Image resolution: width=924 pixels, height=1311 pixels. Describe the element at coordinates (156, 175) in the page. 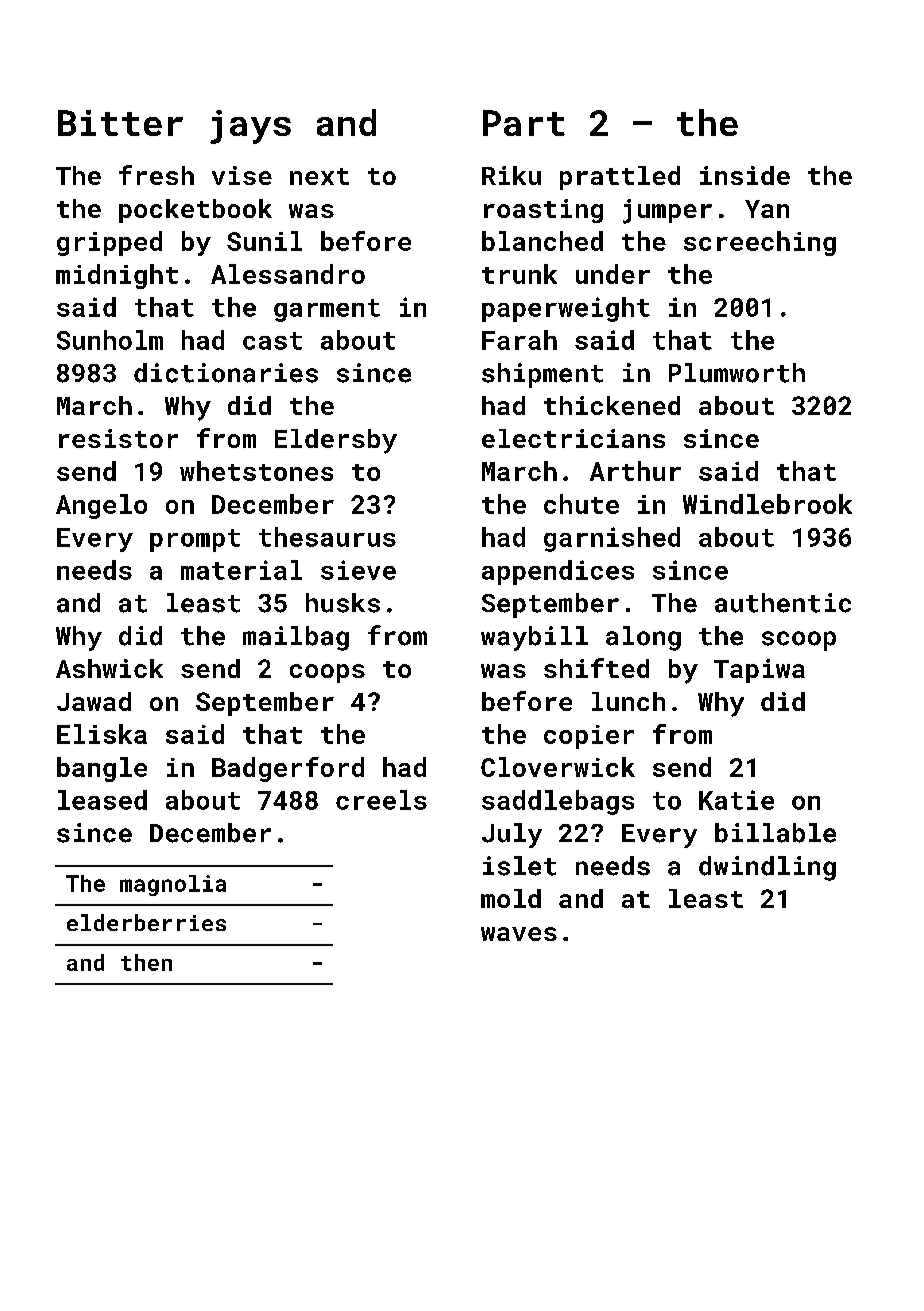

I see `fresh` at that location.
